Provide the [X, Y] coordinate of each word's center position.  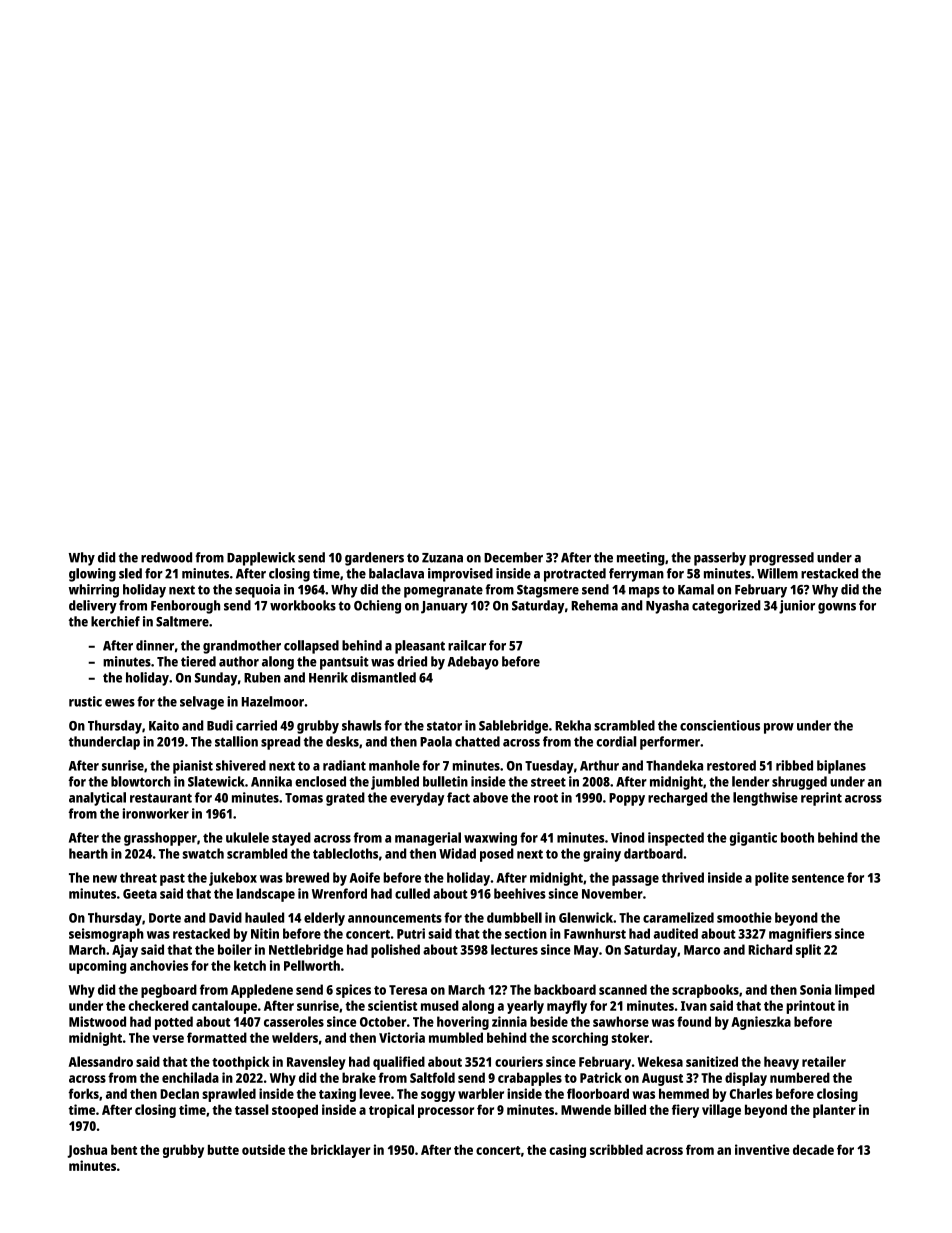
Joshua [87, 1151]
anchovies [159, 965]
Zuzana [442, 558]
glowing [92, 575]
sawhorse [621, 1021]
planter [834, 1111]
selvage [202, 703]
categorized [726, 607]
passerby [720, 559]
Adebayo [473, 663]
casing [567, 1151]
